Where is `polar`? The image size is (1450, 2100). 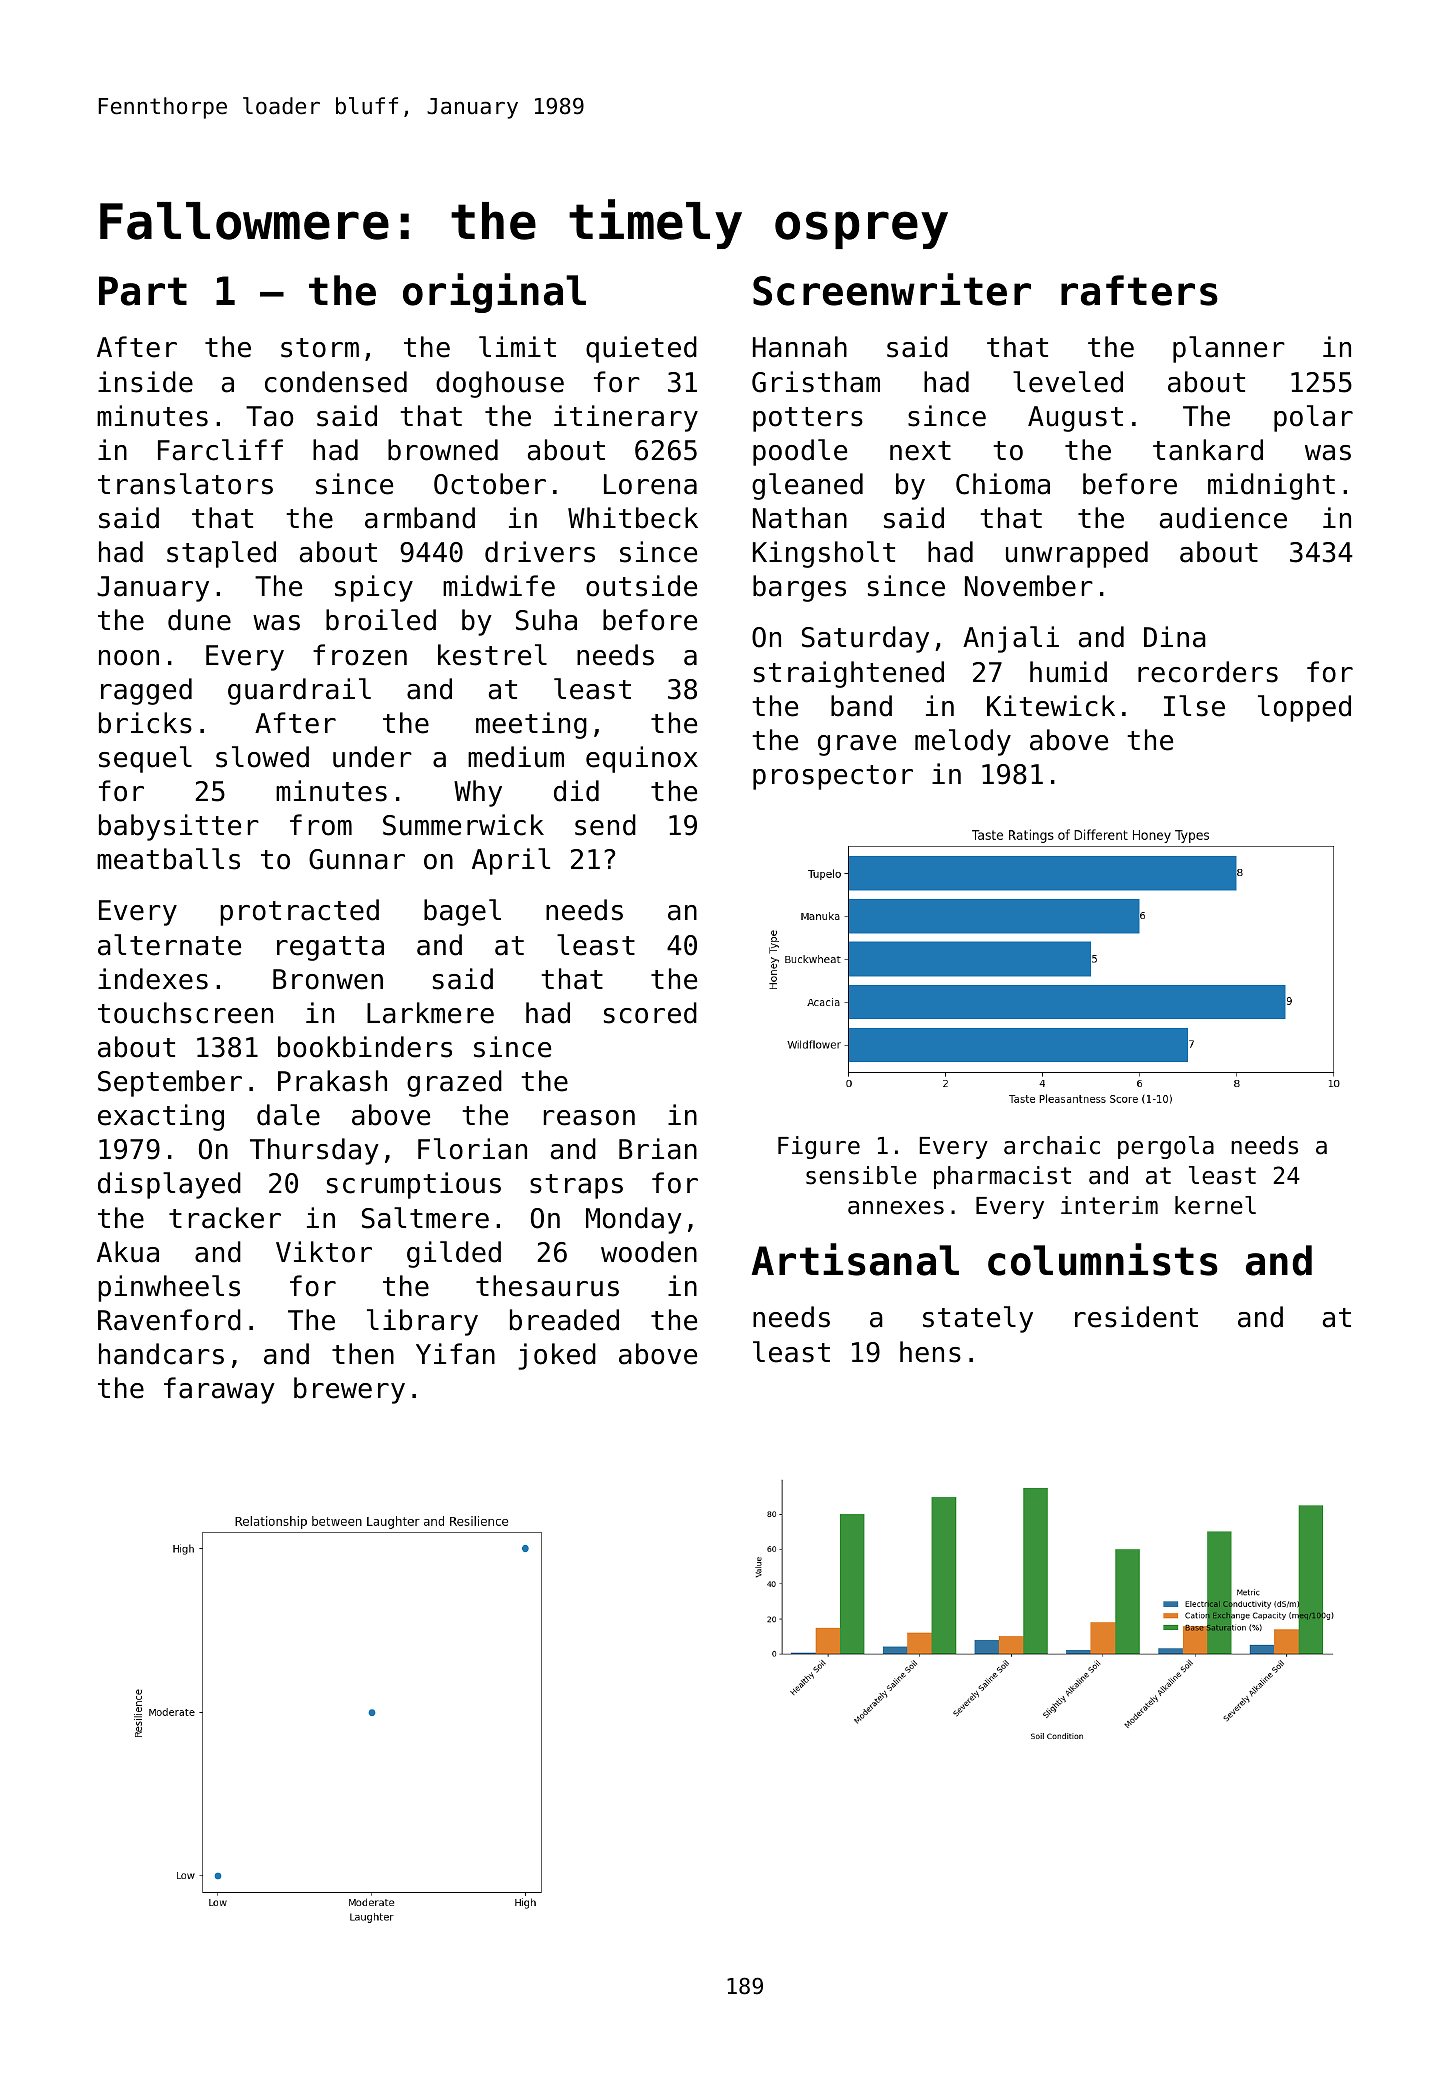 polar is located at coordinates (1313, 418).
